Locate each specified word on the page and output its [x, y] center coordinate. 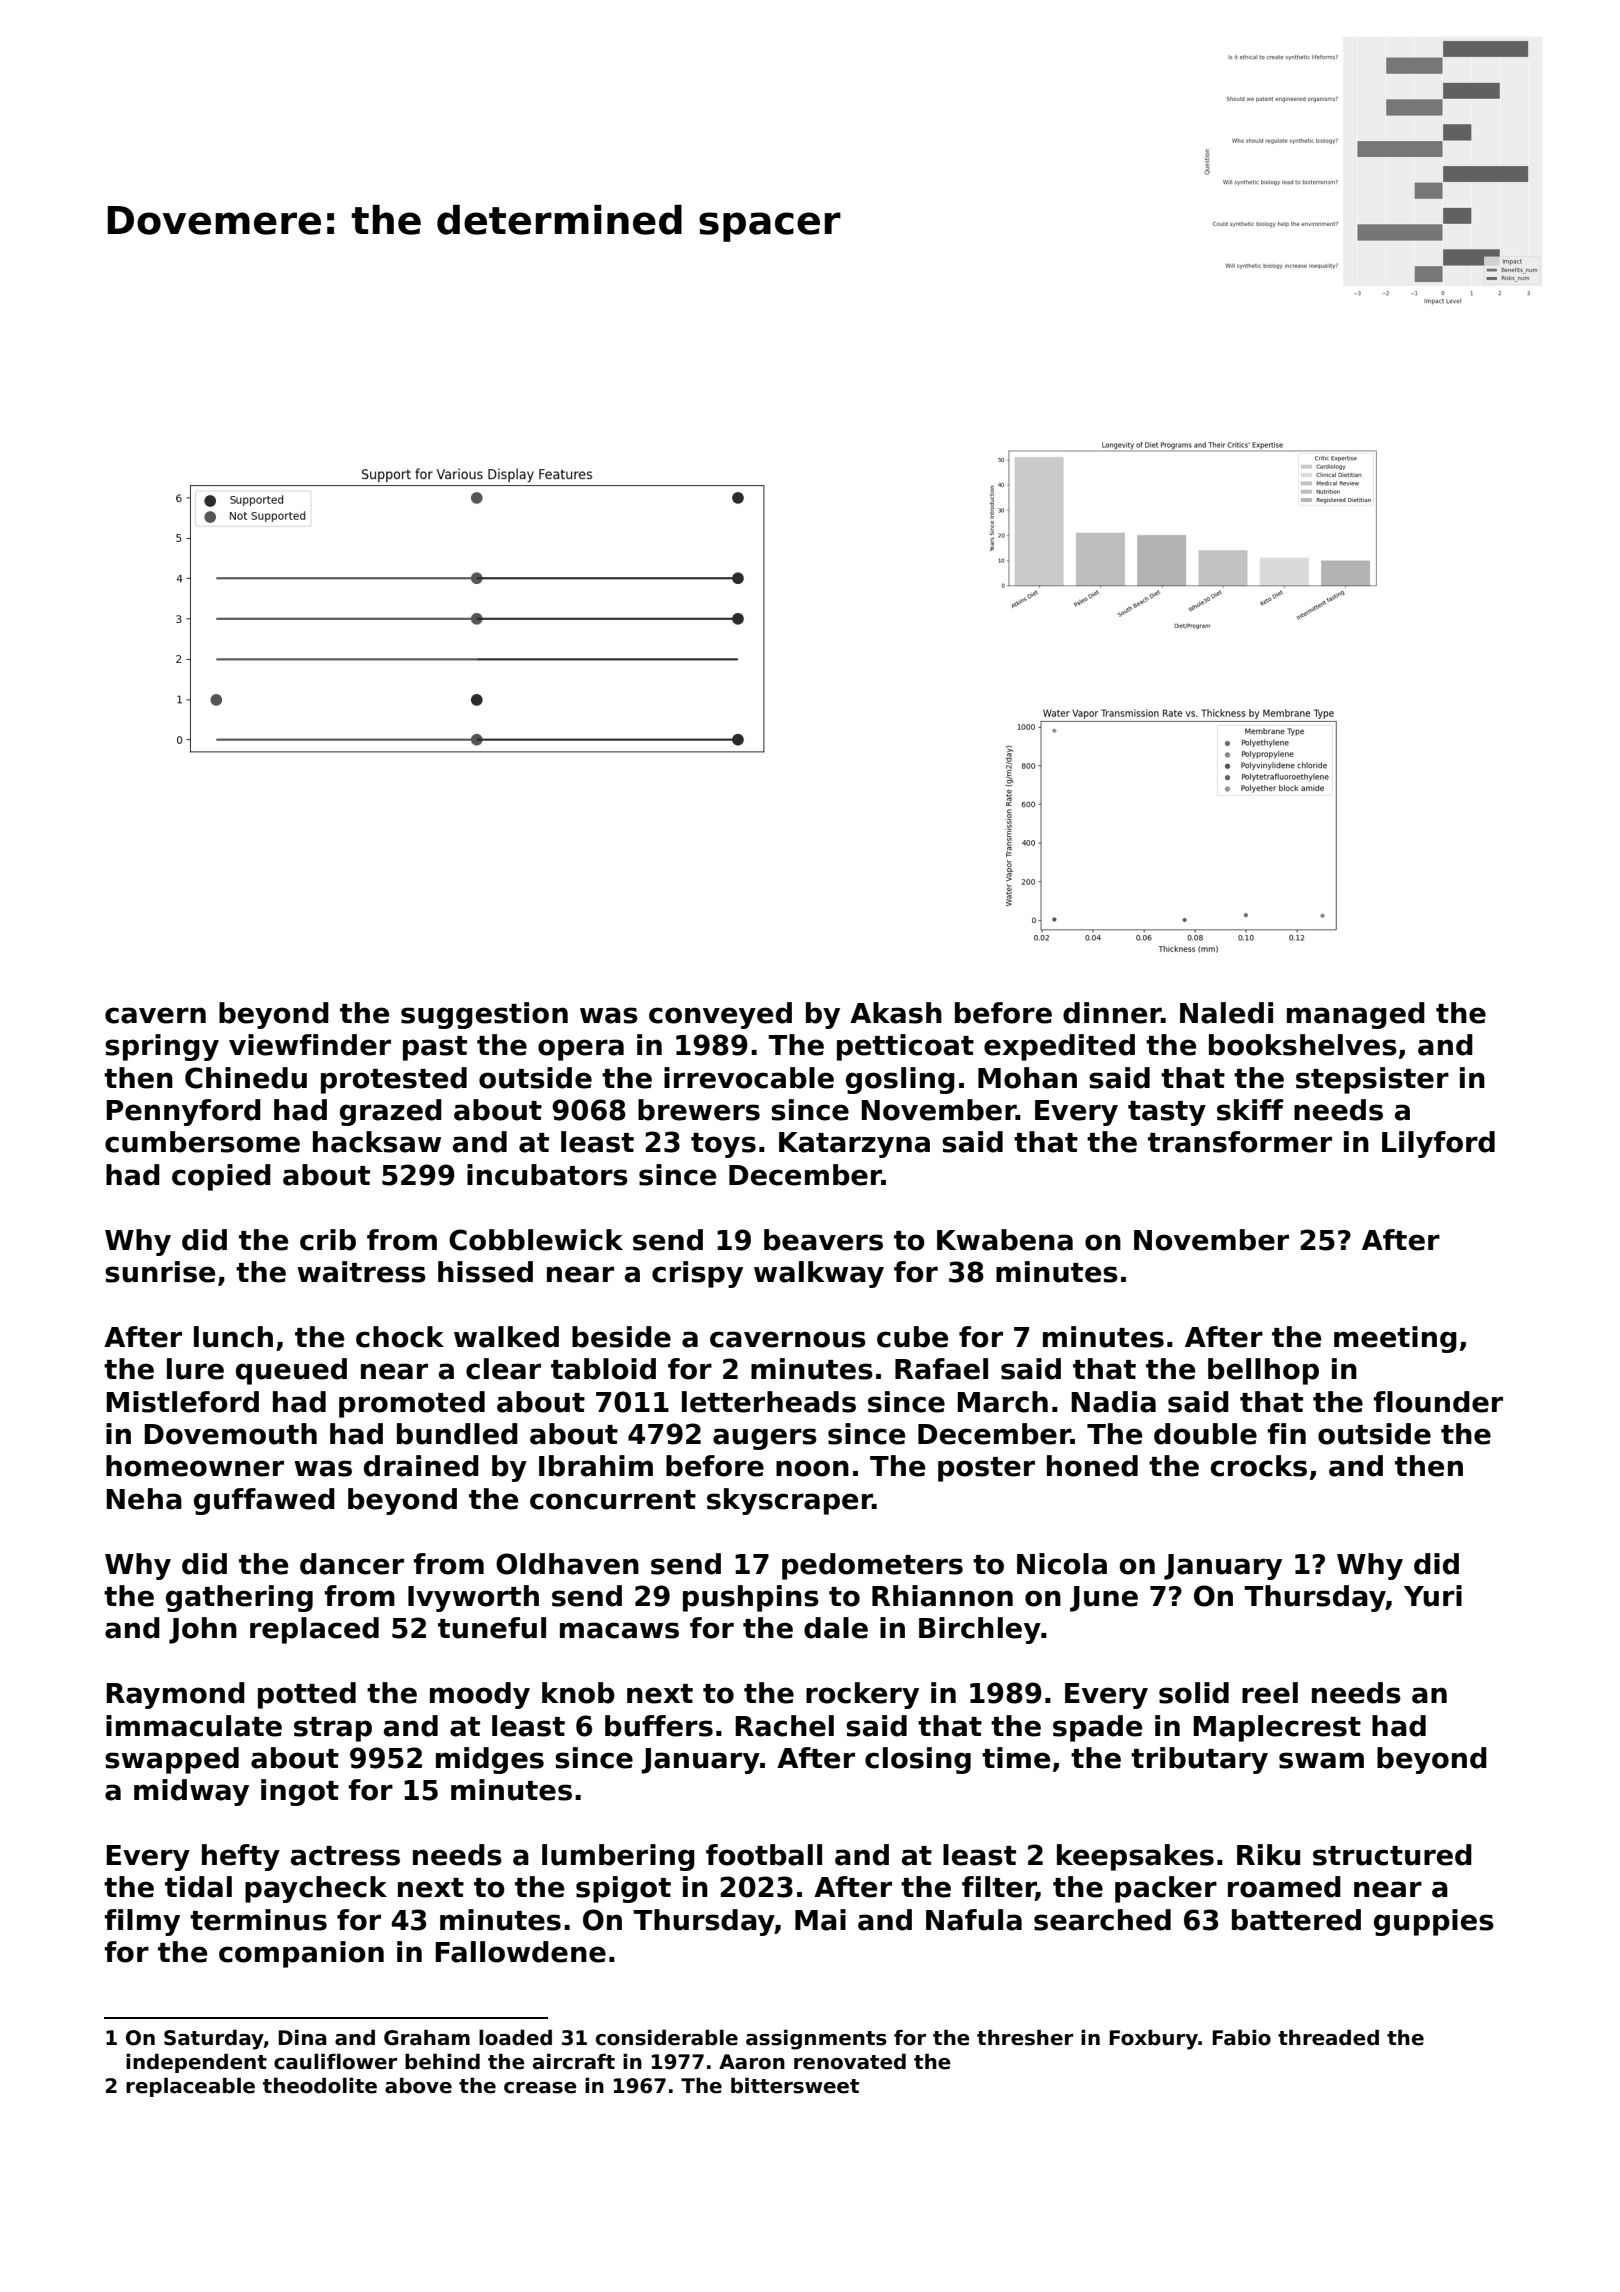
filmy [142, 1922]
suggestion [484, 1015]
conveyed [720, 1015]
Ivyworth [473, 1598]
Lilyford [1438, 1144]
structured [1392, 1855]
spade [1097, 1728]
